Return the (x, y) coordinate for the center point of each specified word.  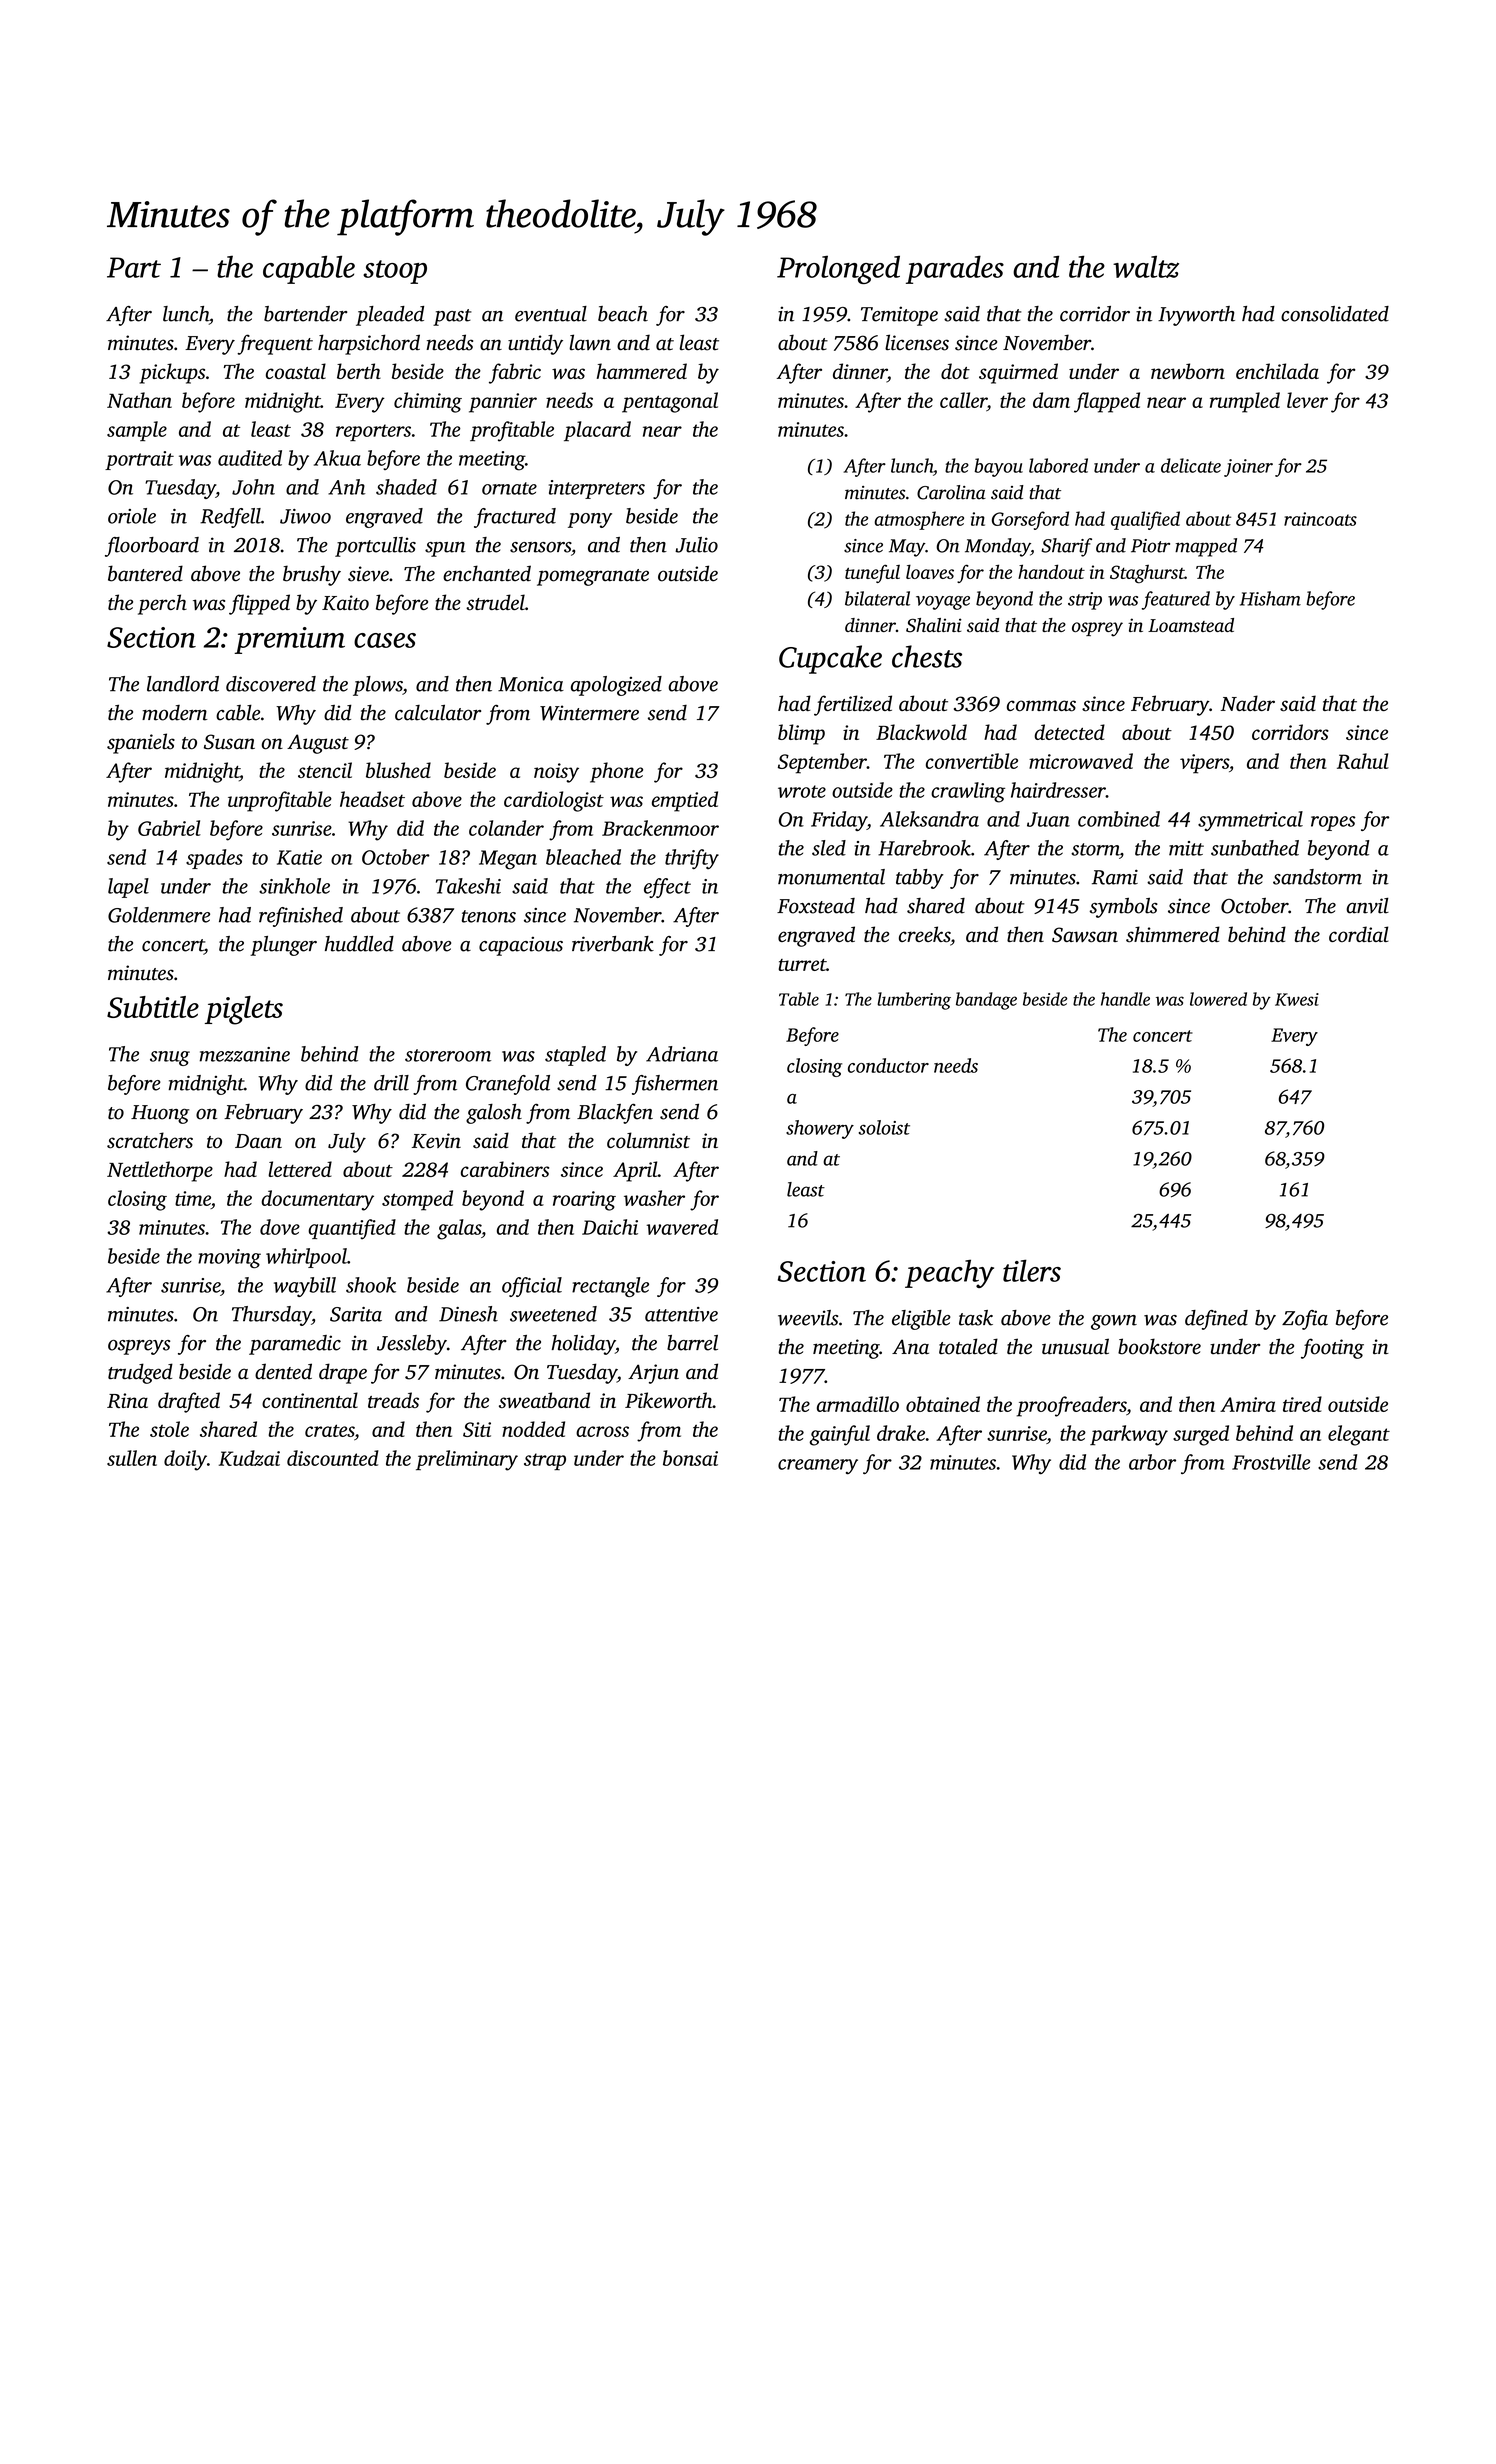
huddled (359, 944)
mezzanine (245, 1054)
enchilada (1277, 371)
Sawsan (1085, 935)
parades (955, 269)
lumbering (914, 1001)
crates (329, 1430)
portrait (139, 460)
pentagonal (670, 402)
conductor (888, 1065)
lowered (1218, 999)
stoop (395, 272)
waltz (1146, 266)
